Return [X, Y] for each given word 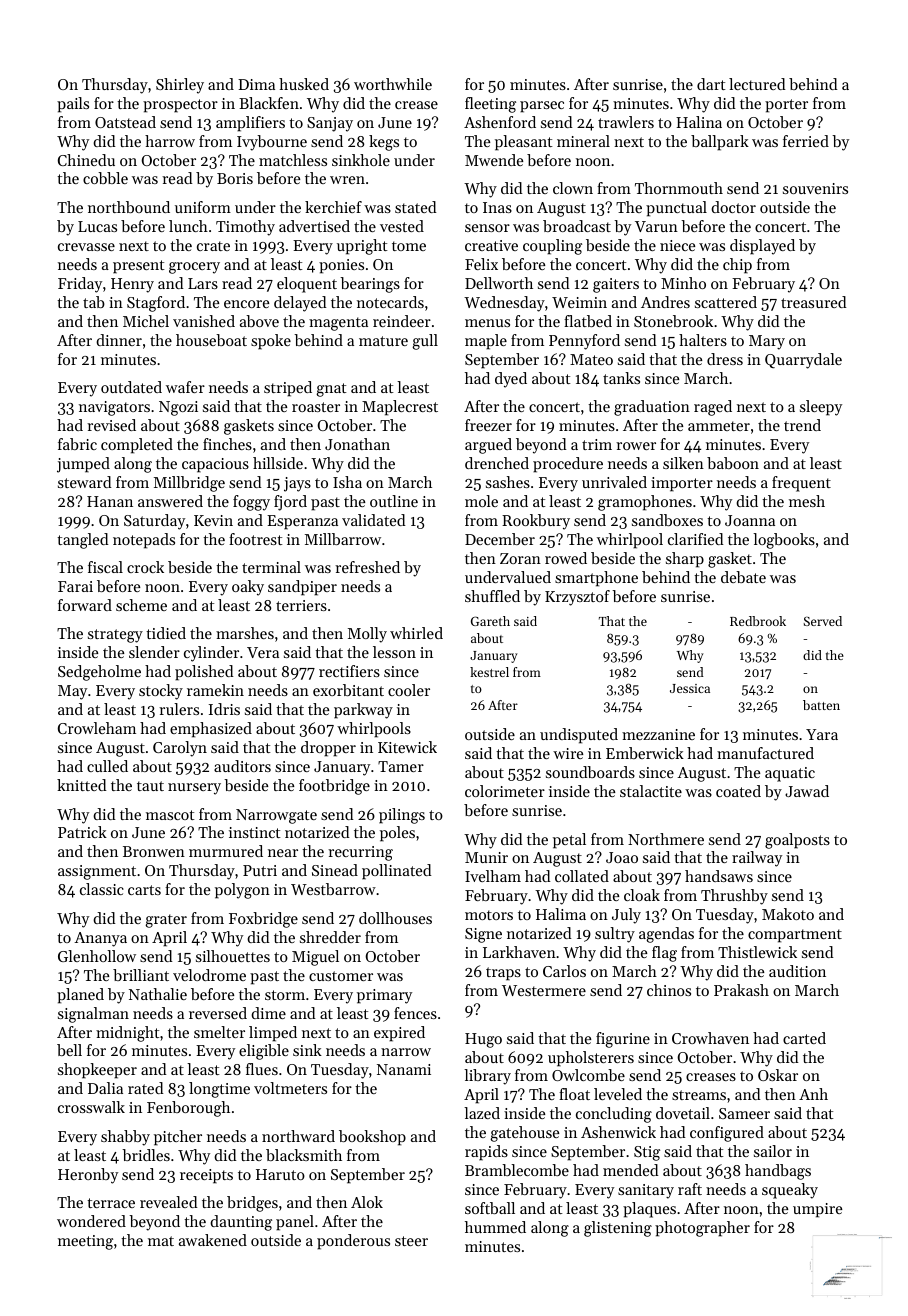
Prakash [741, 990]
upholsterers [591, 1059]
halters [703, 340]
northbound [129, 207]
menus [487, 323]
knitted [82, 785]
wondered [91, 1221]
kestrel [489, 672]
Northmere [666, 839]
